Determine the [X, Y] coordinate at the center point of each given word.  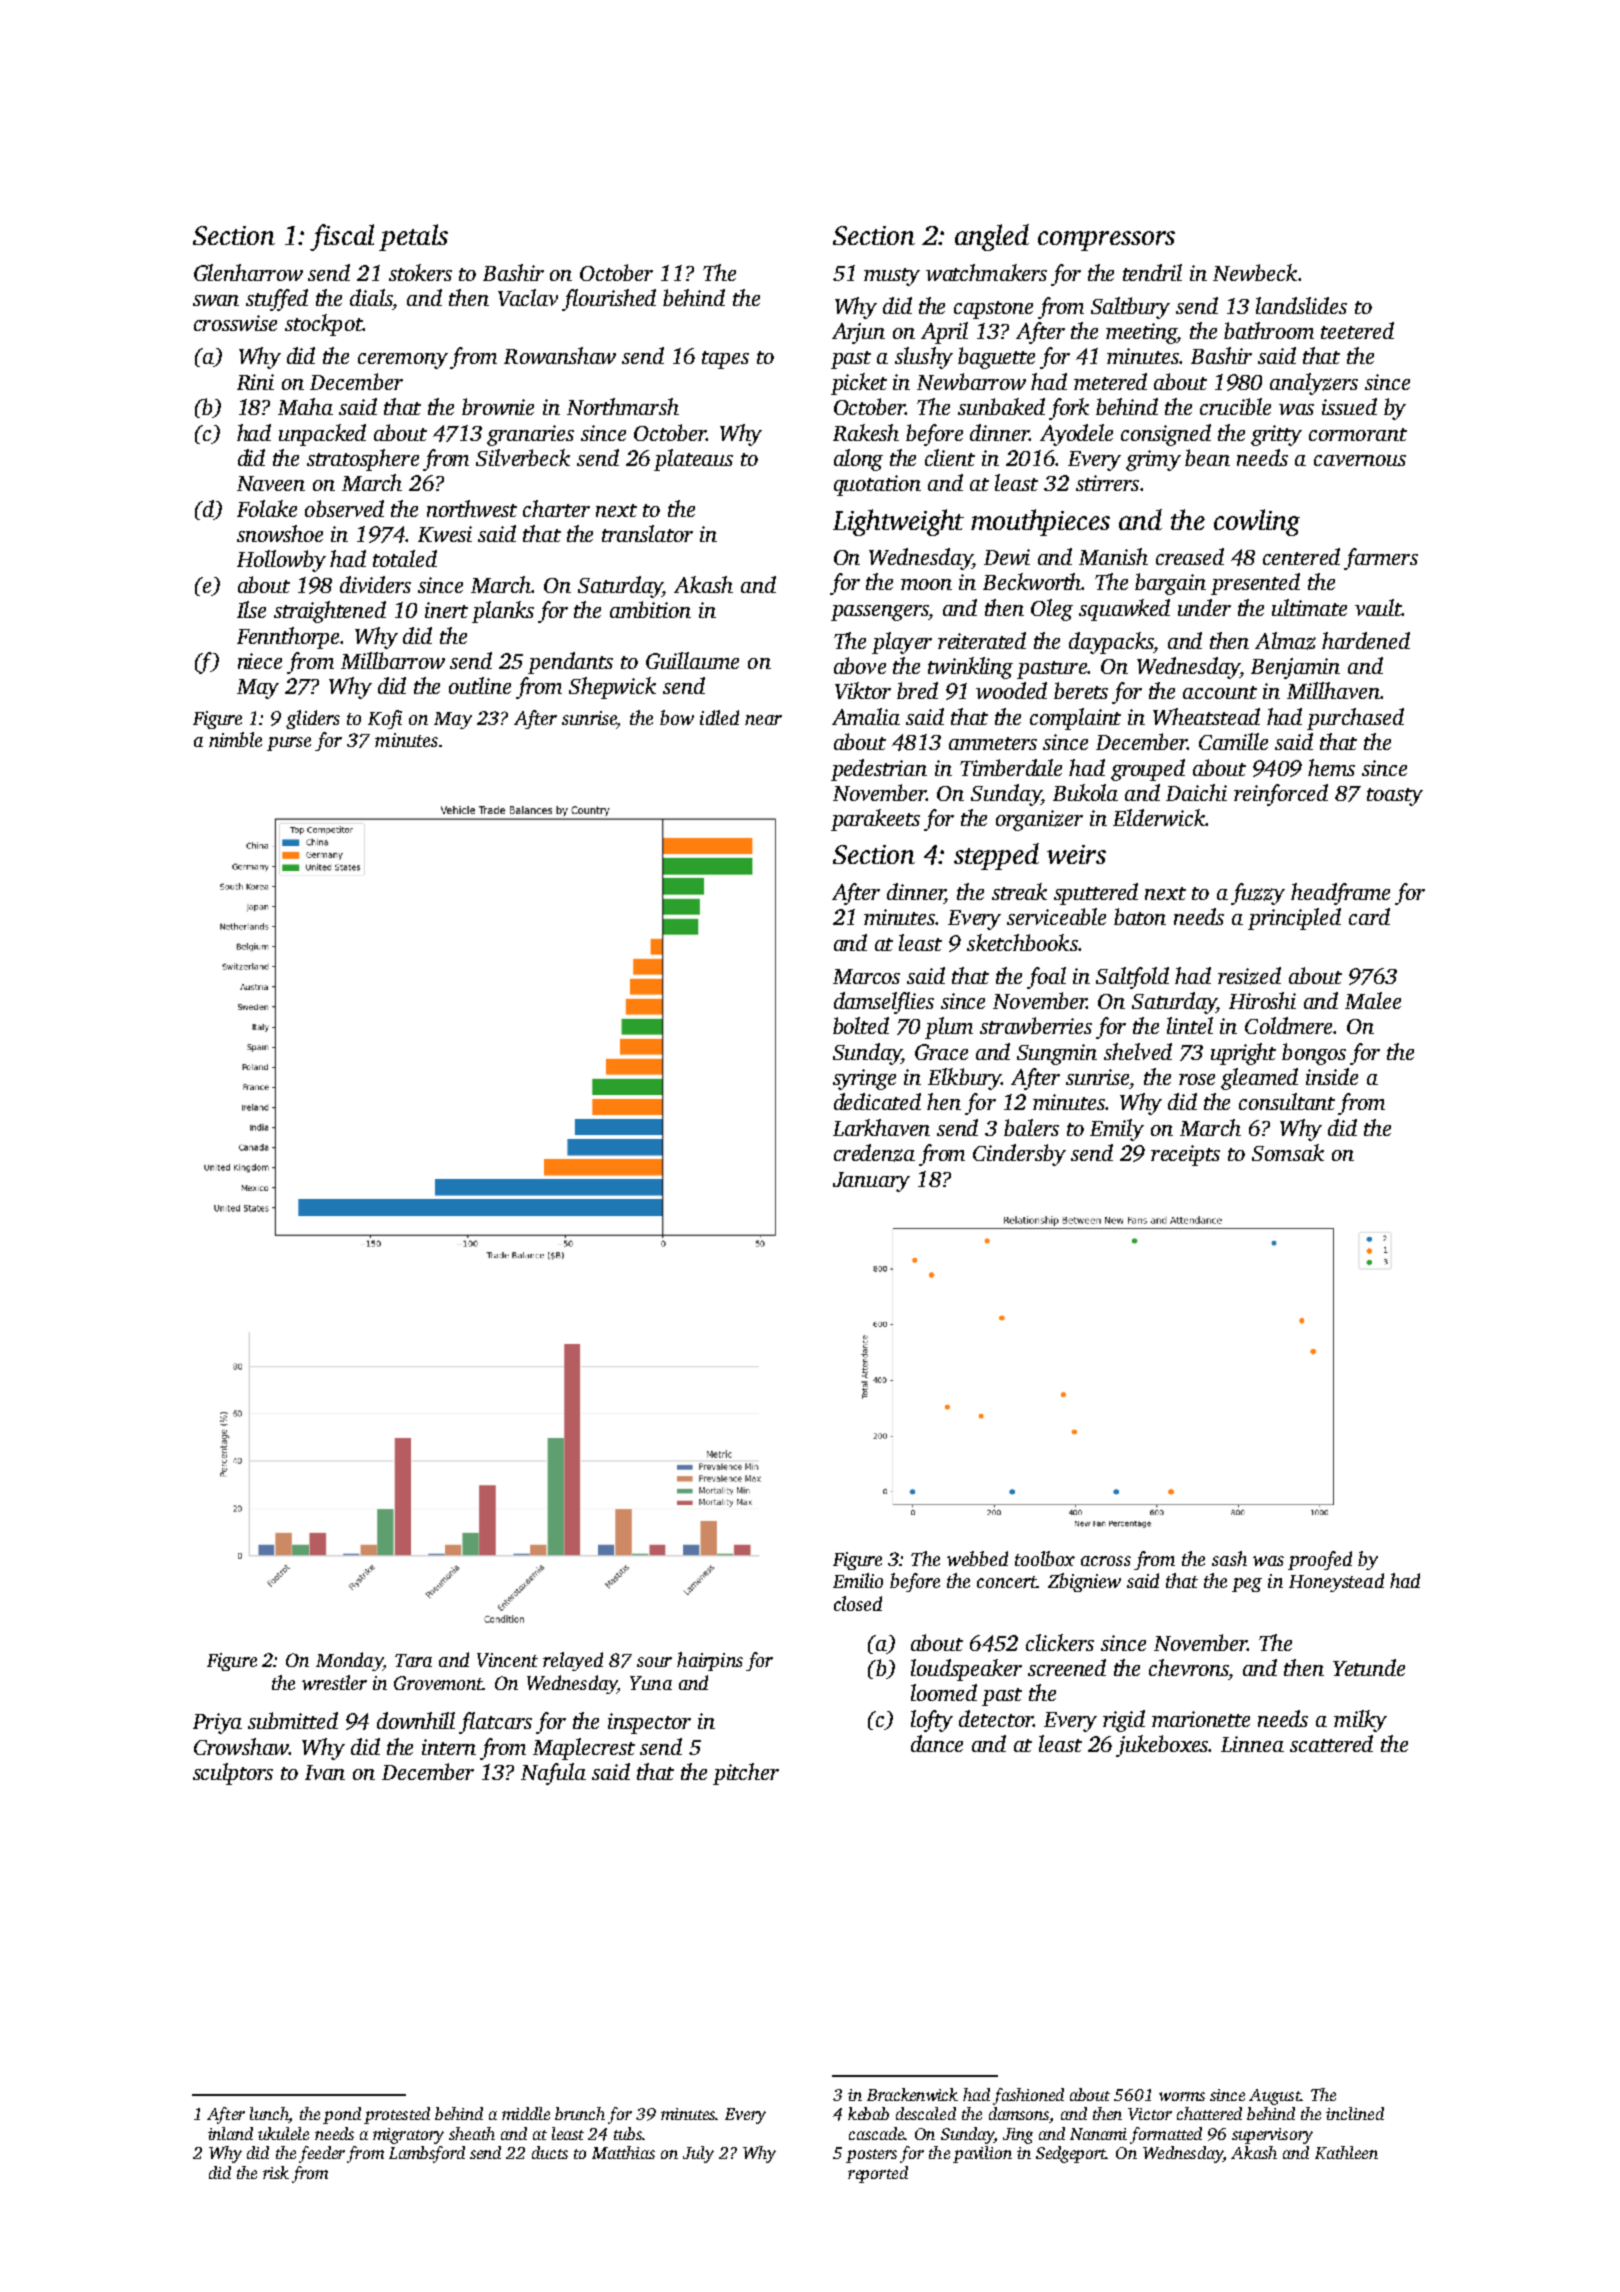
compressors [1106, 241]
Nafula [553, 1774]
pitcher [746, 1774]
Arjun [858, 333]
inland [230, 2133]
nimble [235, 739]
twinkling [970, 668]
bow [677, 717]
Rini [255, 382]
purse [289, 744]
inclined [1355, 2113]
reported [878, 2174]
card [1369, 916]
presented [1255, 584]
